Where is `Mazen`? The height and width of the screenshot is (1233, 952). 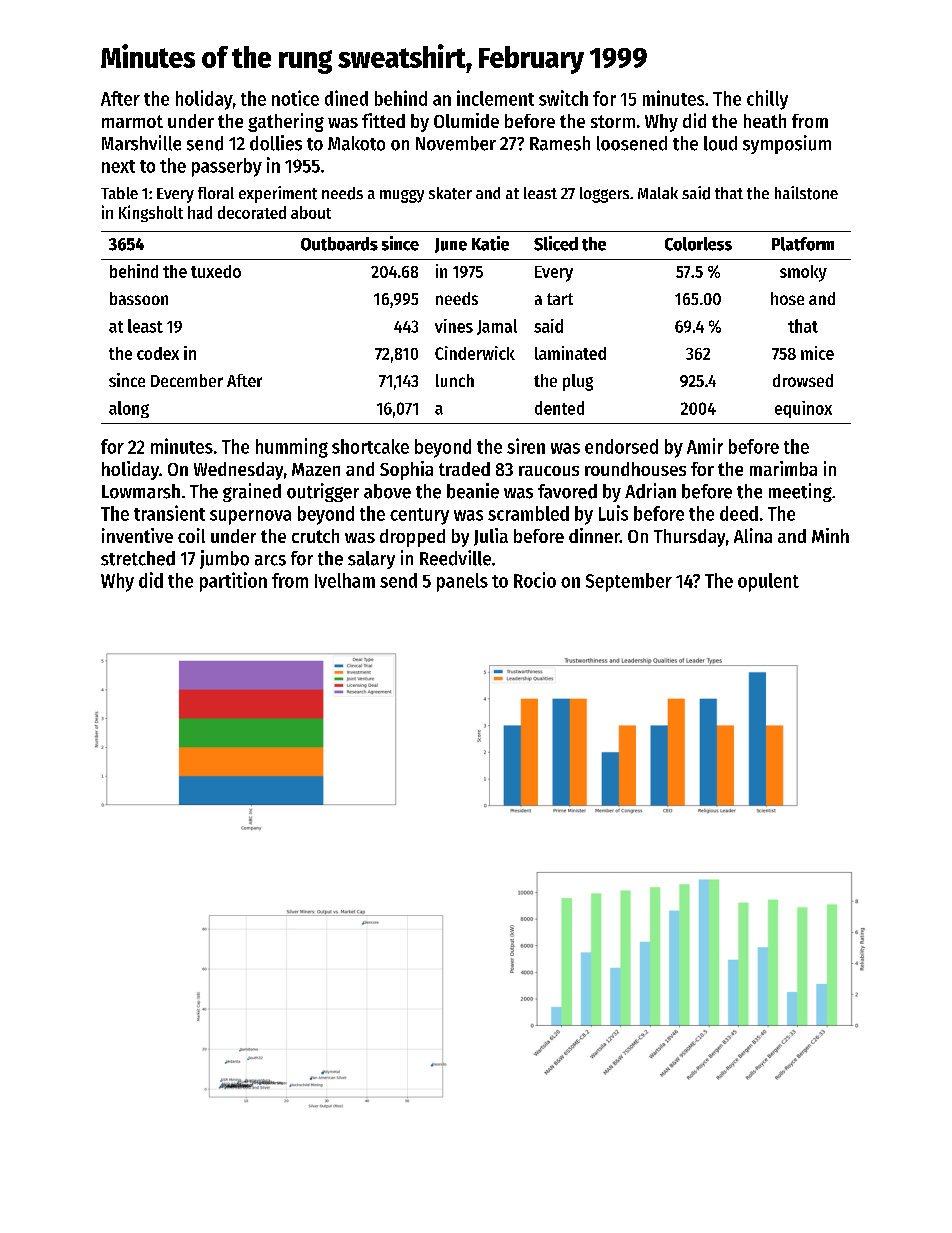 Mazen is located at coordinates (316, 469).
